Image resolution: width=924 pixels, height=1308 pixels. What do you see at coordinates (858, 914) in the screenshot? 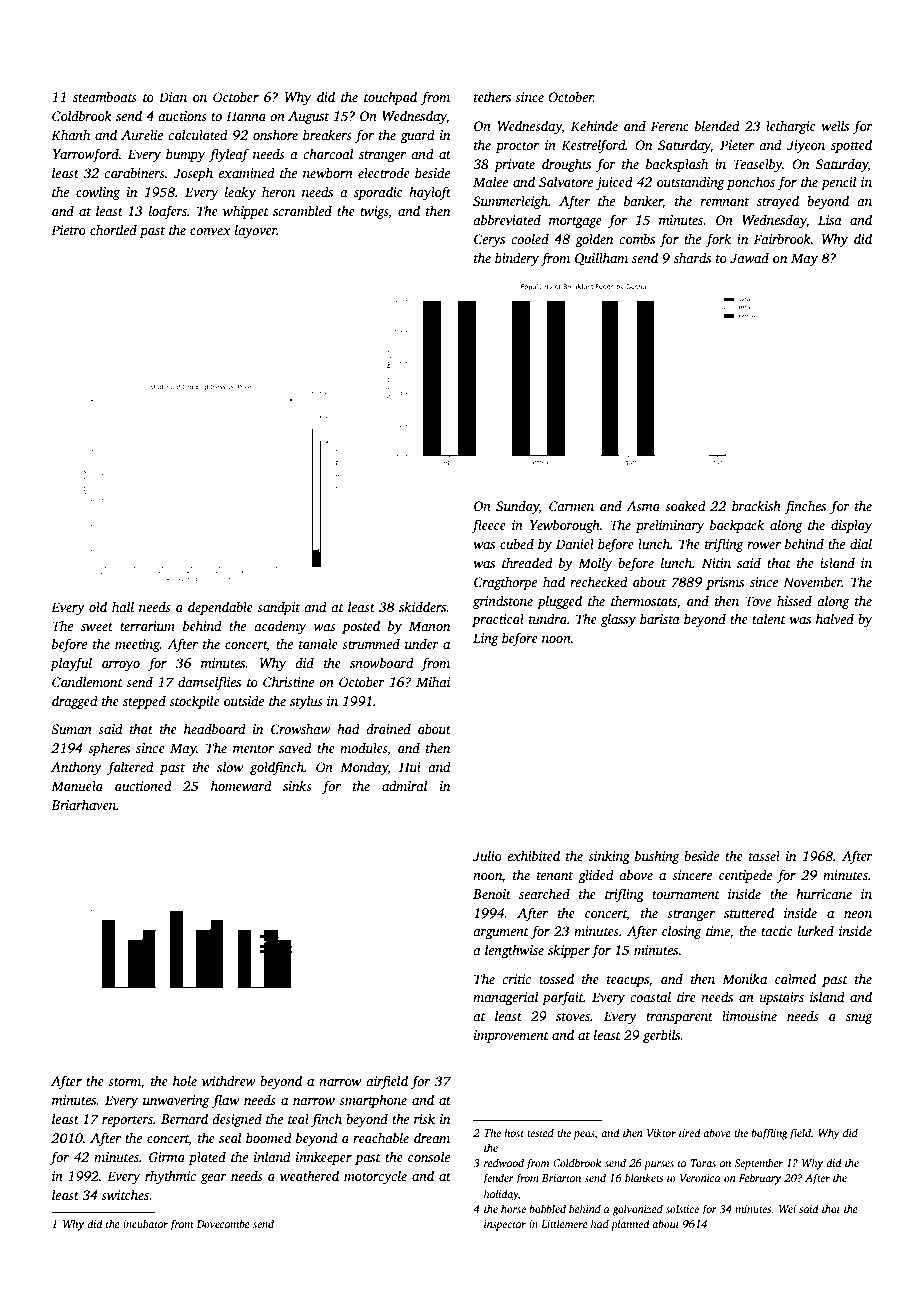
I see `neon` at bounding box center [858, 914].
